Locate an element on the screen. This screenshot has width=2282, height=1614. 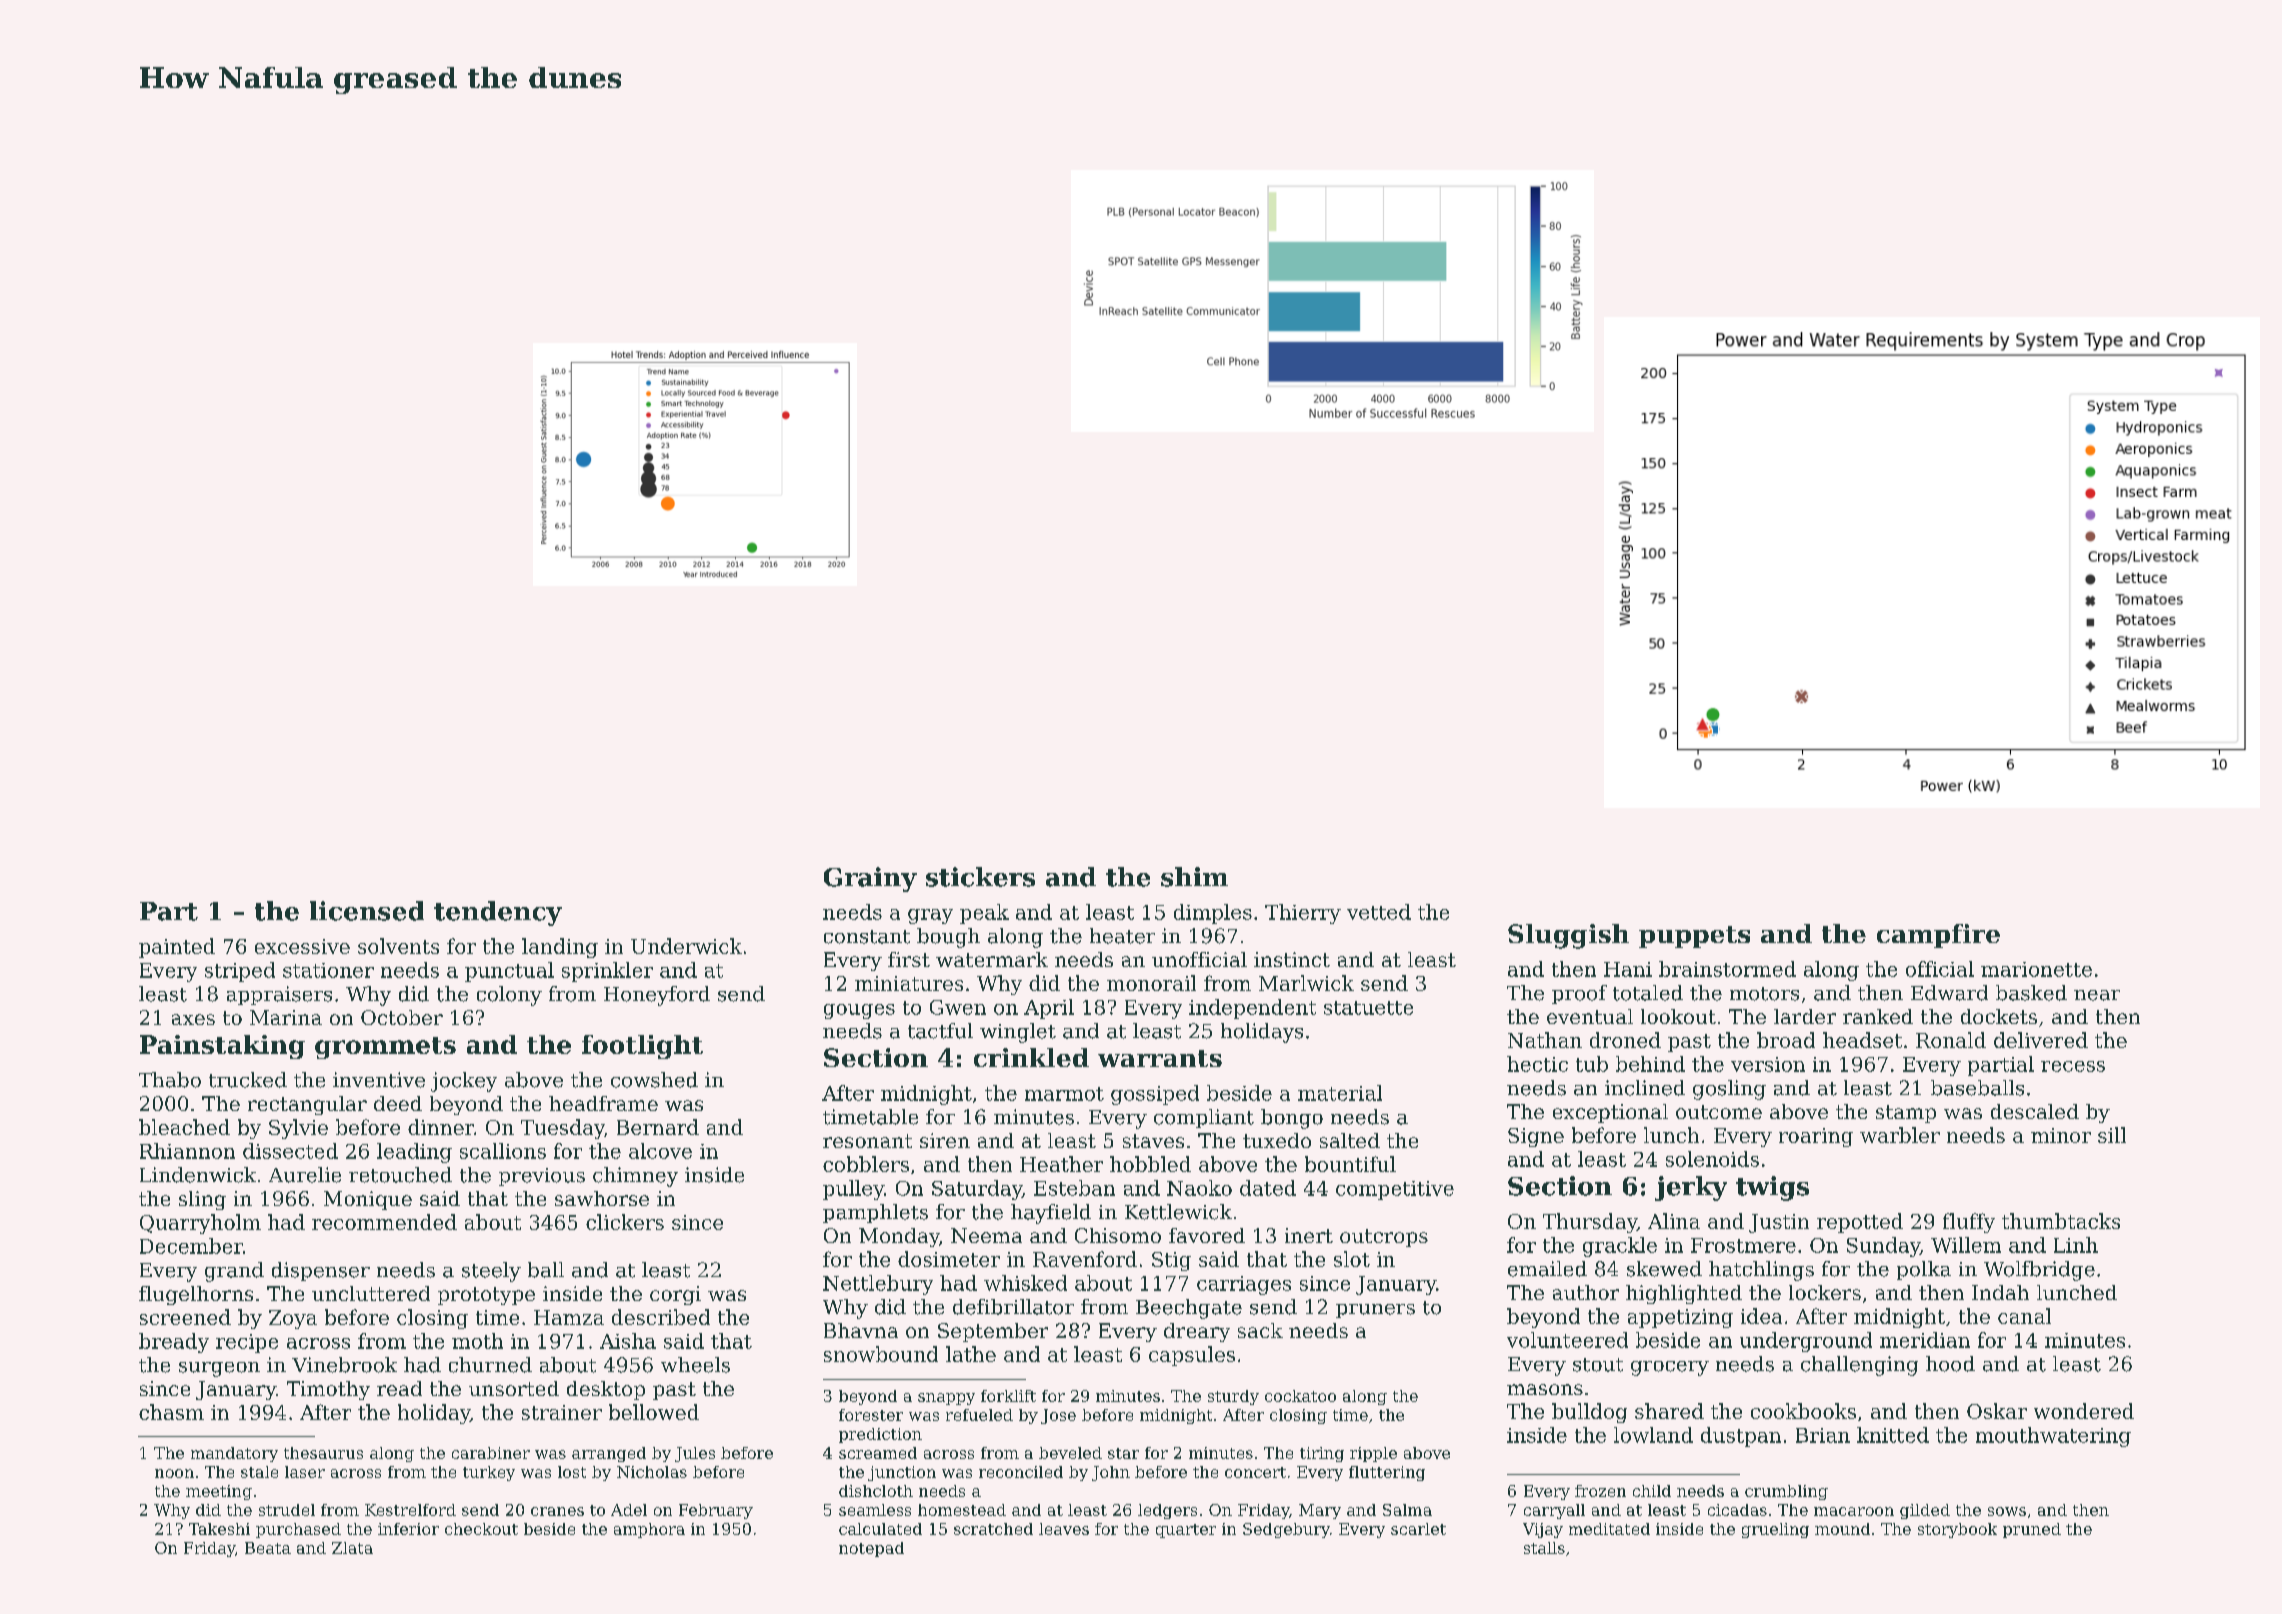
amphora is located at coordinates (649, 1530).
